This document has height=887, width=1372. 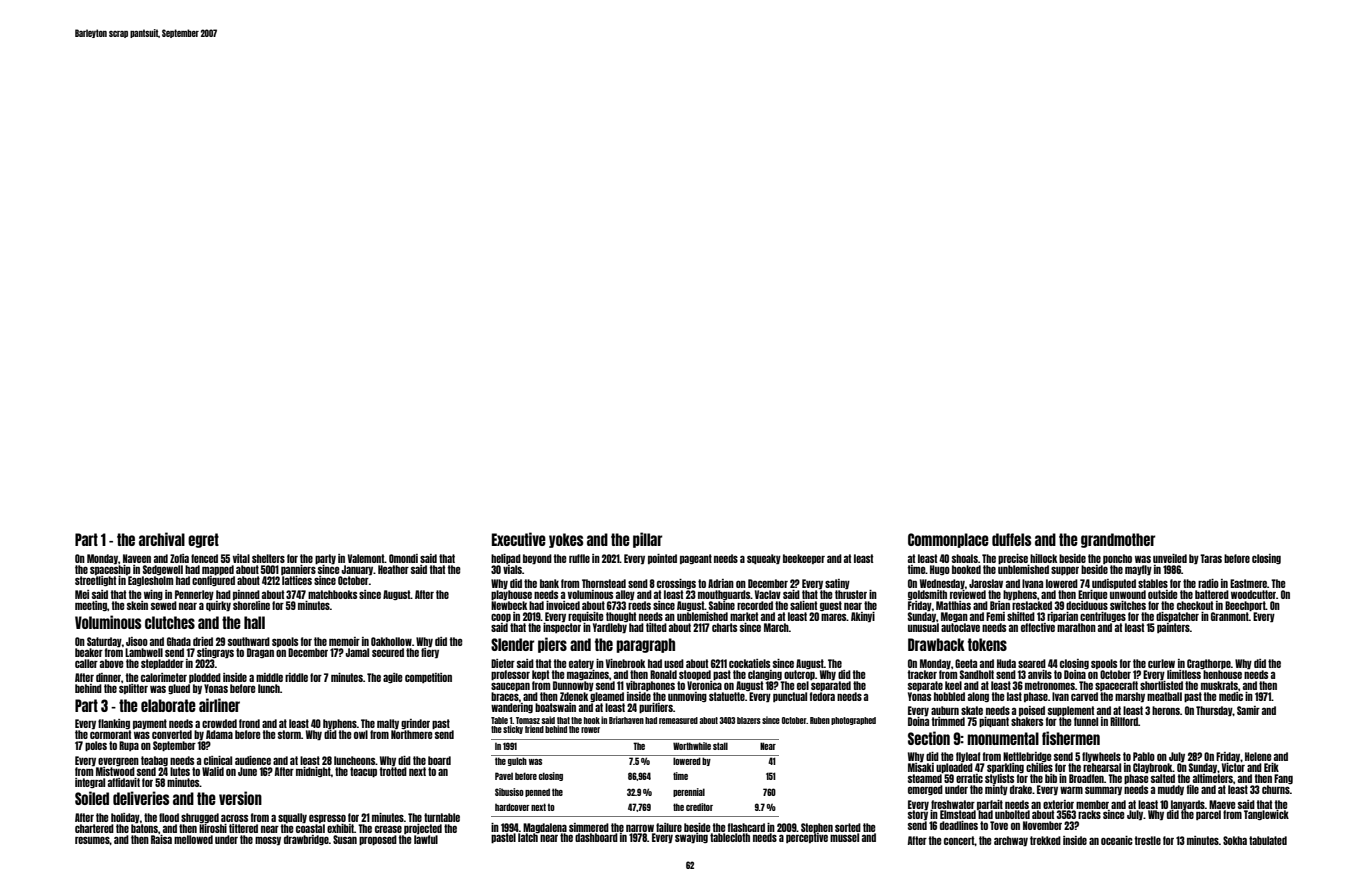 I want to click on audience, so click(x=253, y=760).
